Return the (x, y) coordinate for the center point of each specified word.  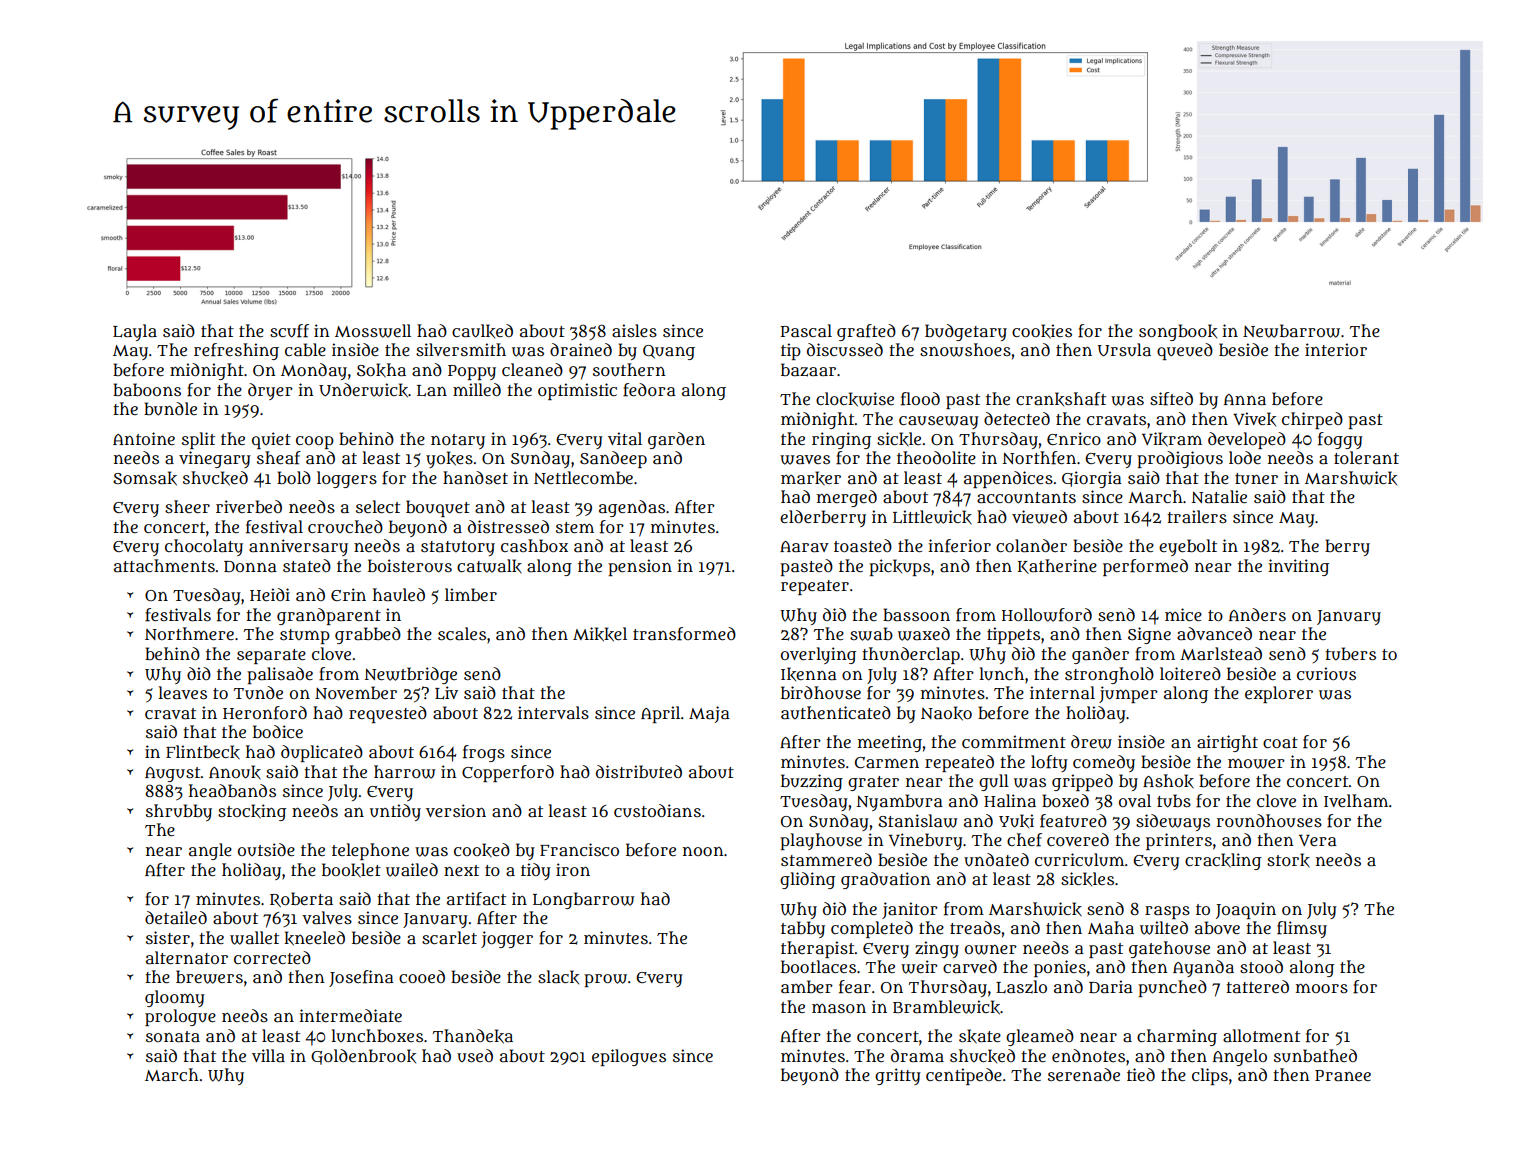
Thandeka (473, 1036)
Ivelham (1356, 800)
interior (1336, 349)
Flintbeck (203, 752)
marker (811, 478)
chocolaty (204, 547)
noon (703, 851)
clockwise (855, 399)
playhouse (821, 841)
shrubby (179, 812)
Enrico (1074, 438)
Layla (135, 332)
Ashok (1168, 781)
